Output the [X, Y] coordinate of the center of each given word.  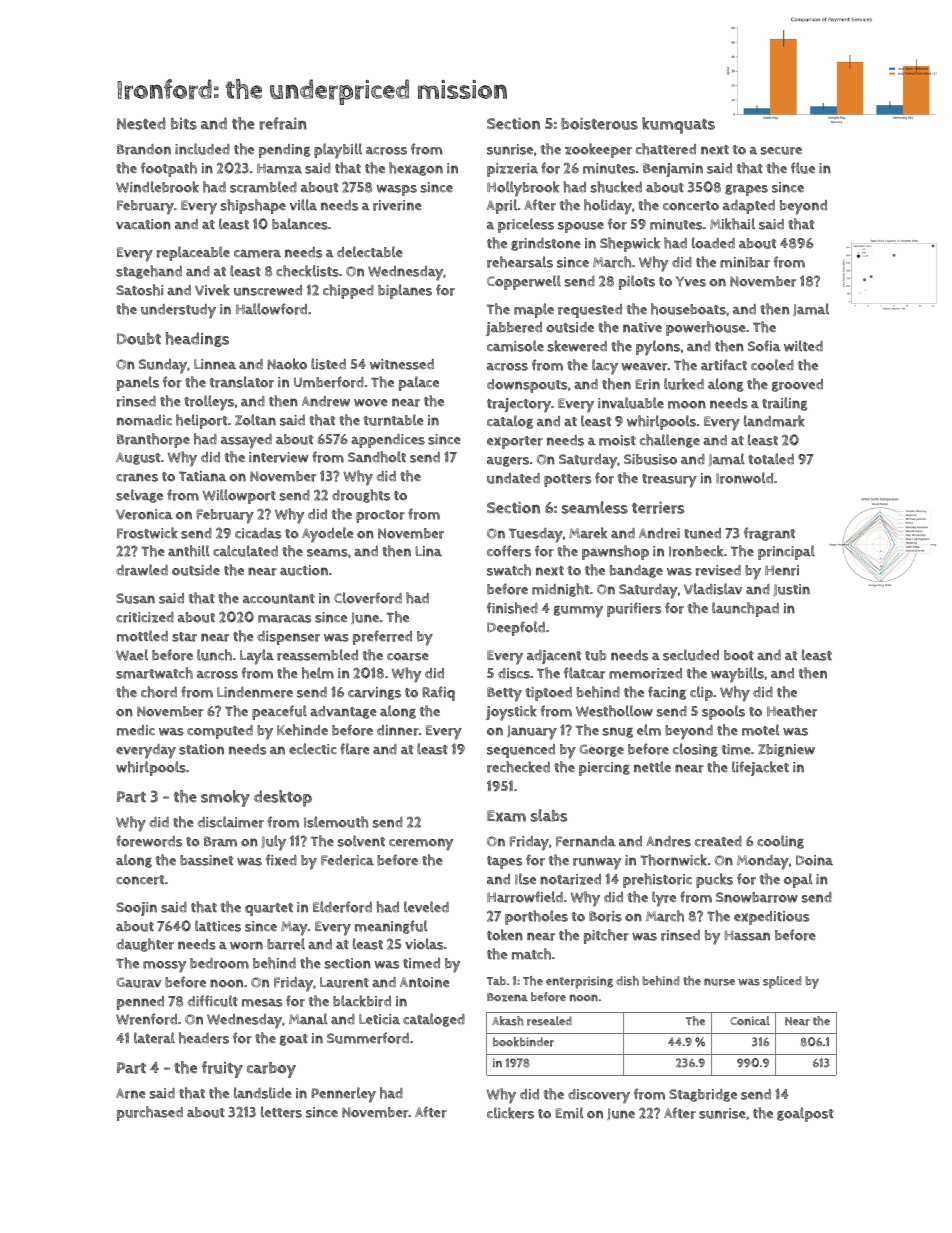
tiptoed [548, 694]
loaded [713, 243]
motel [761, 730]
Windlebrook [157, 187]
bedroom [219, 963]
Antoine [424, 982]
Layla [257, 657]
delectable [369, 252]
